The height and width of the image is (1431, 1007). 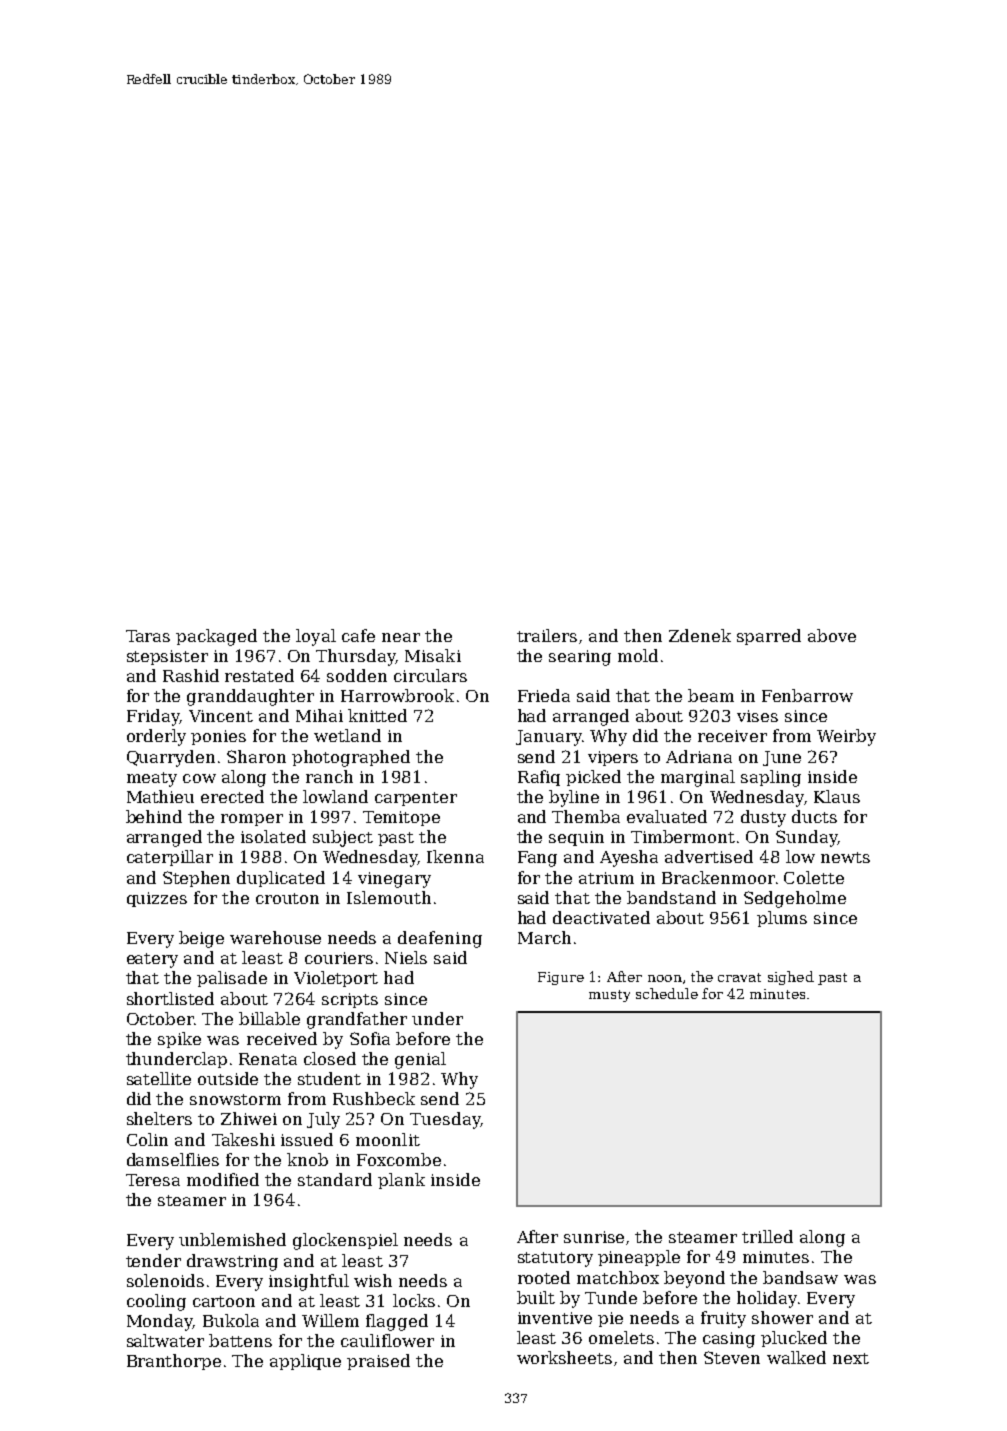 What do you see at coordinates (807, 695) in the image?
I see `Fenbarrow` at bounding box center [807, 695].
